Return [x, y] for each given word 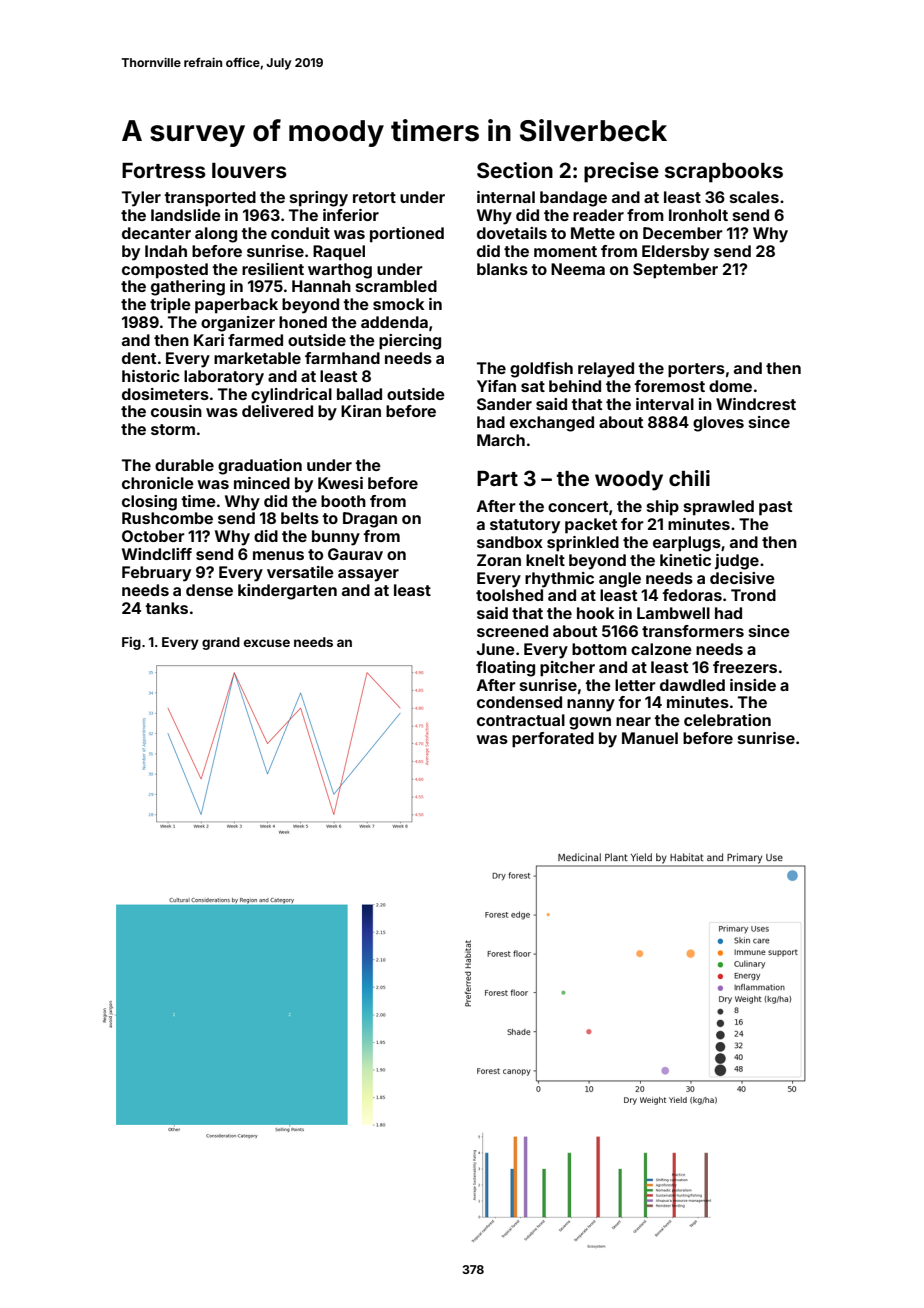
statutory [525, 526]
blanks [502, 269]
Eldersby [675, 253]
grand [221, 643]
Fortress [164, 170]
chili [689, 478]
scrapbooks [724, 173]
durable [184, 465]
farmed [255, 340]
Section [515, 170]
